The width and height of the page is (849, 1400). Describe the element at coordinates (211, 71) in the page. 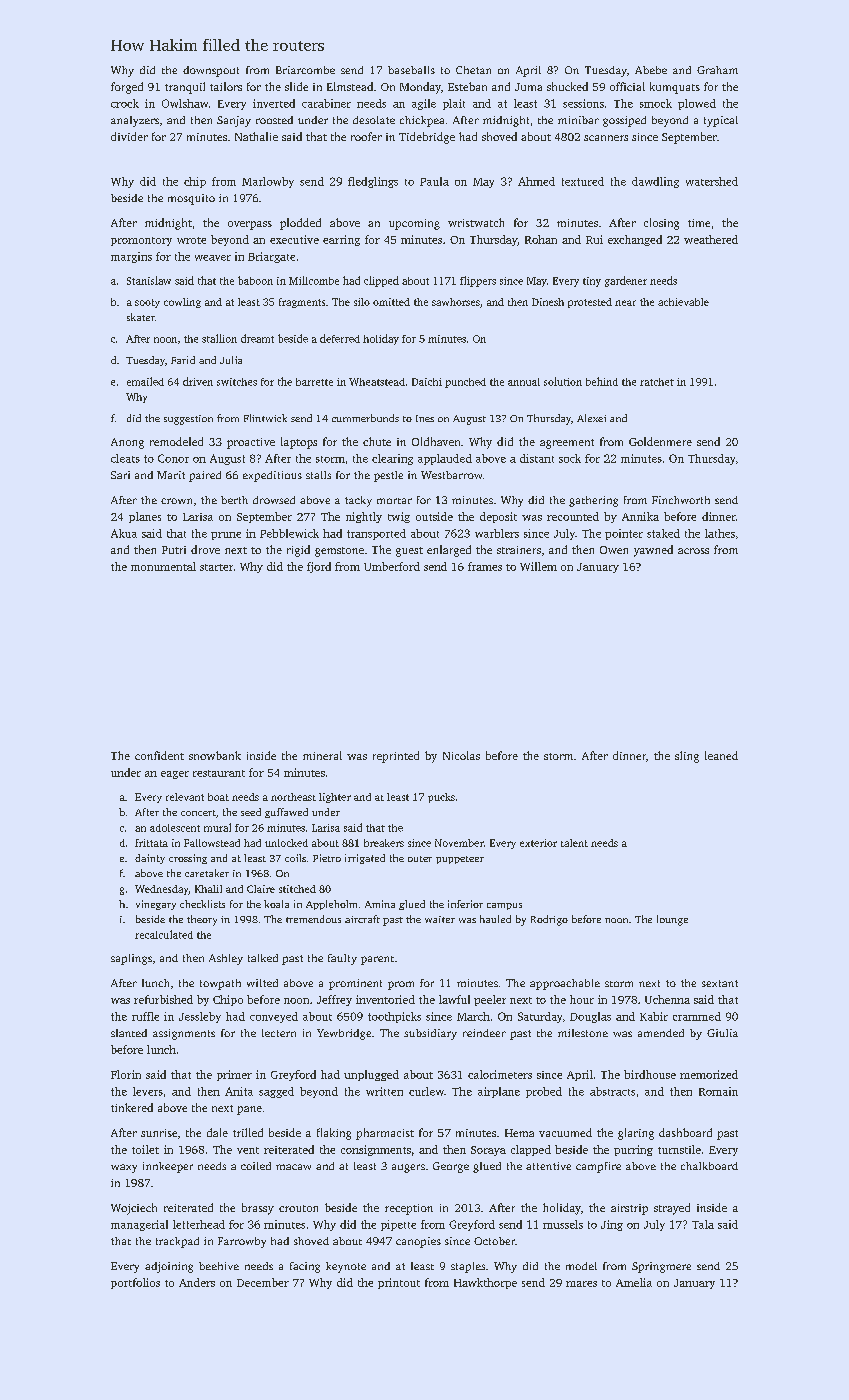

I see `downspout` at that location.
